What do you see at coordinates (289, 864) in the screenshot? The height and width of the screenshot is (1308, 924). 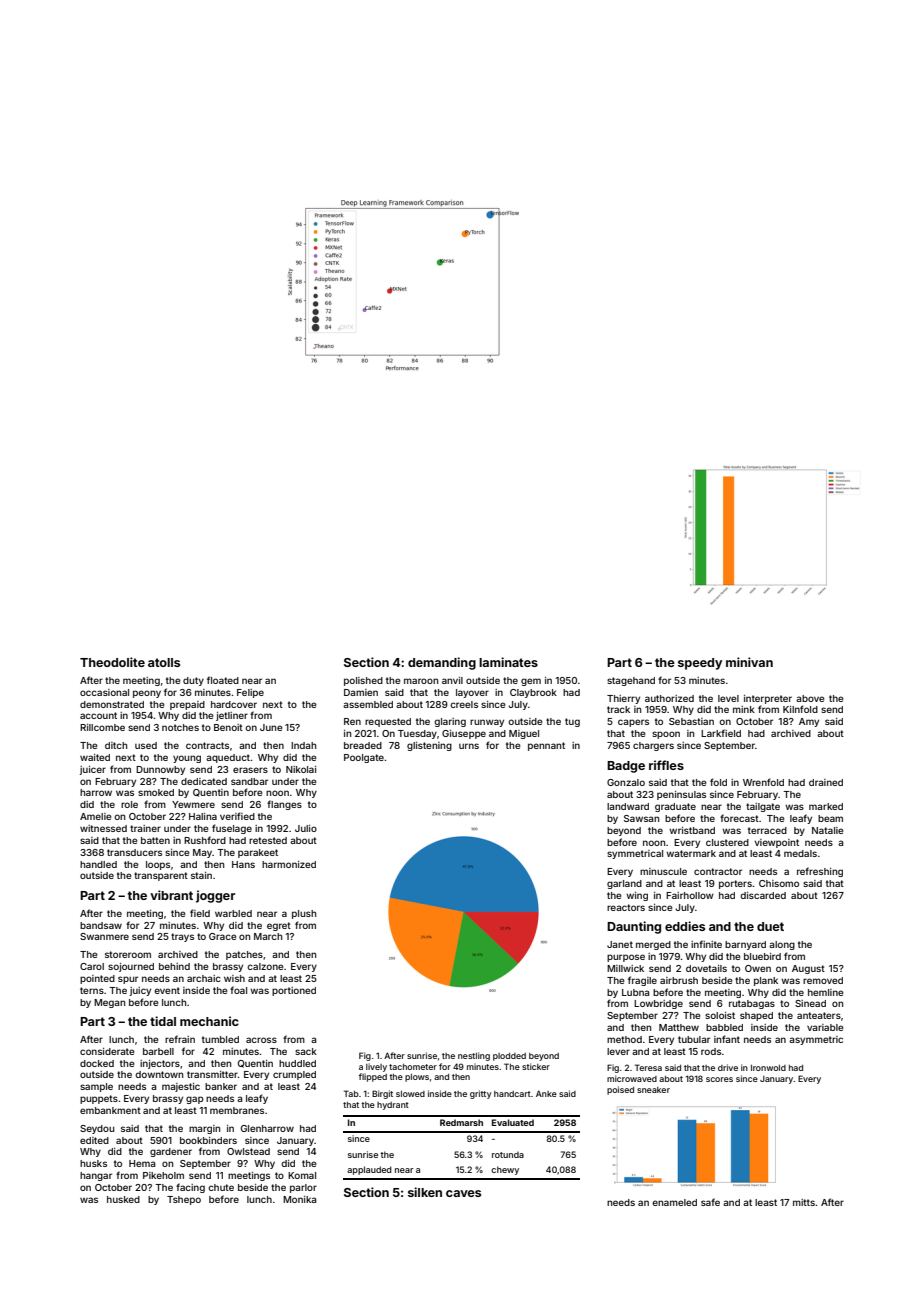 I see `harmonized` at bounding box center [289, 864].
